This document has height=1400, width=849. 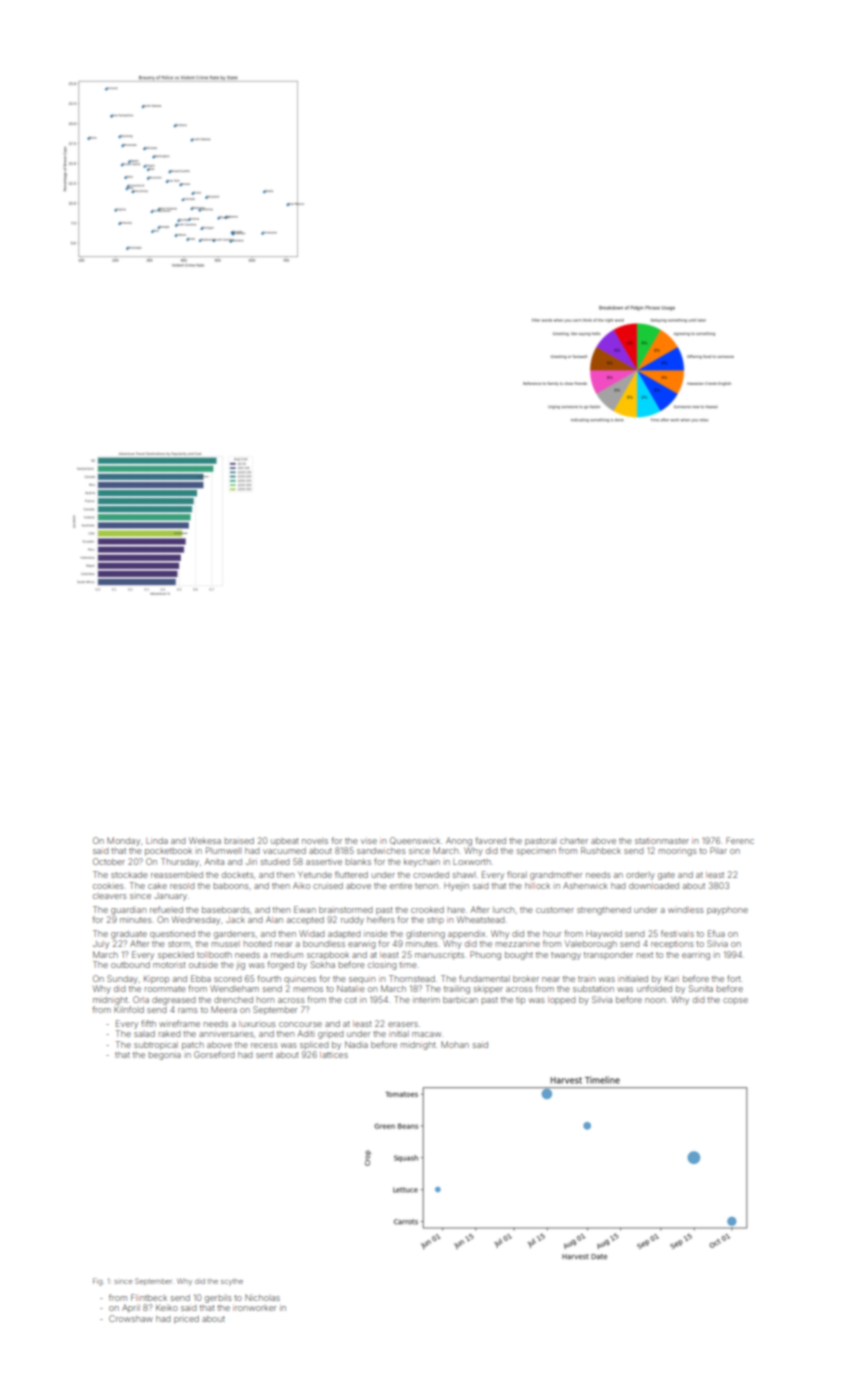 What do you see at coordinates (662, 840) in the document?
I see `stationmaster` at bounding box center [662, 840].
